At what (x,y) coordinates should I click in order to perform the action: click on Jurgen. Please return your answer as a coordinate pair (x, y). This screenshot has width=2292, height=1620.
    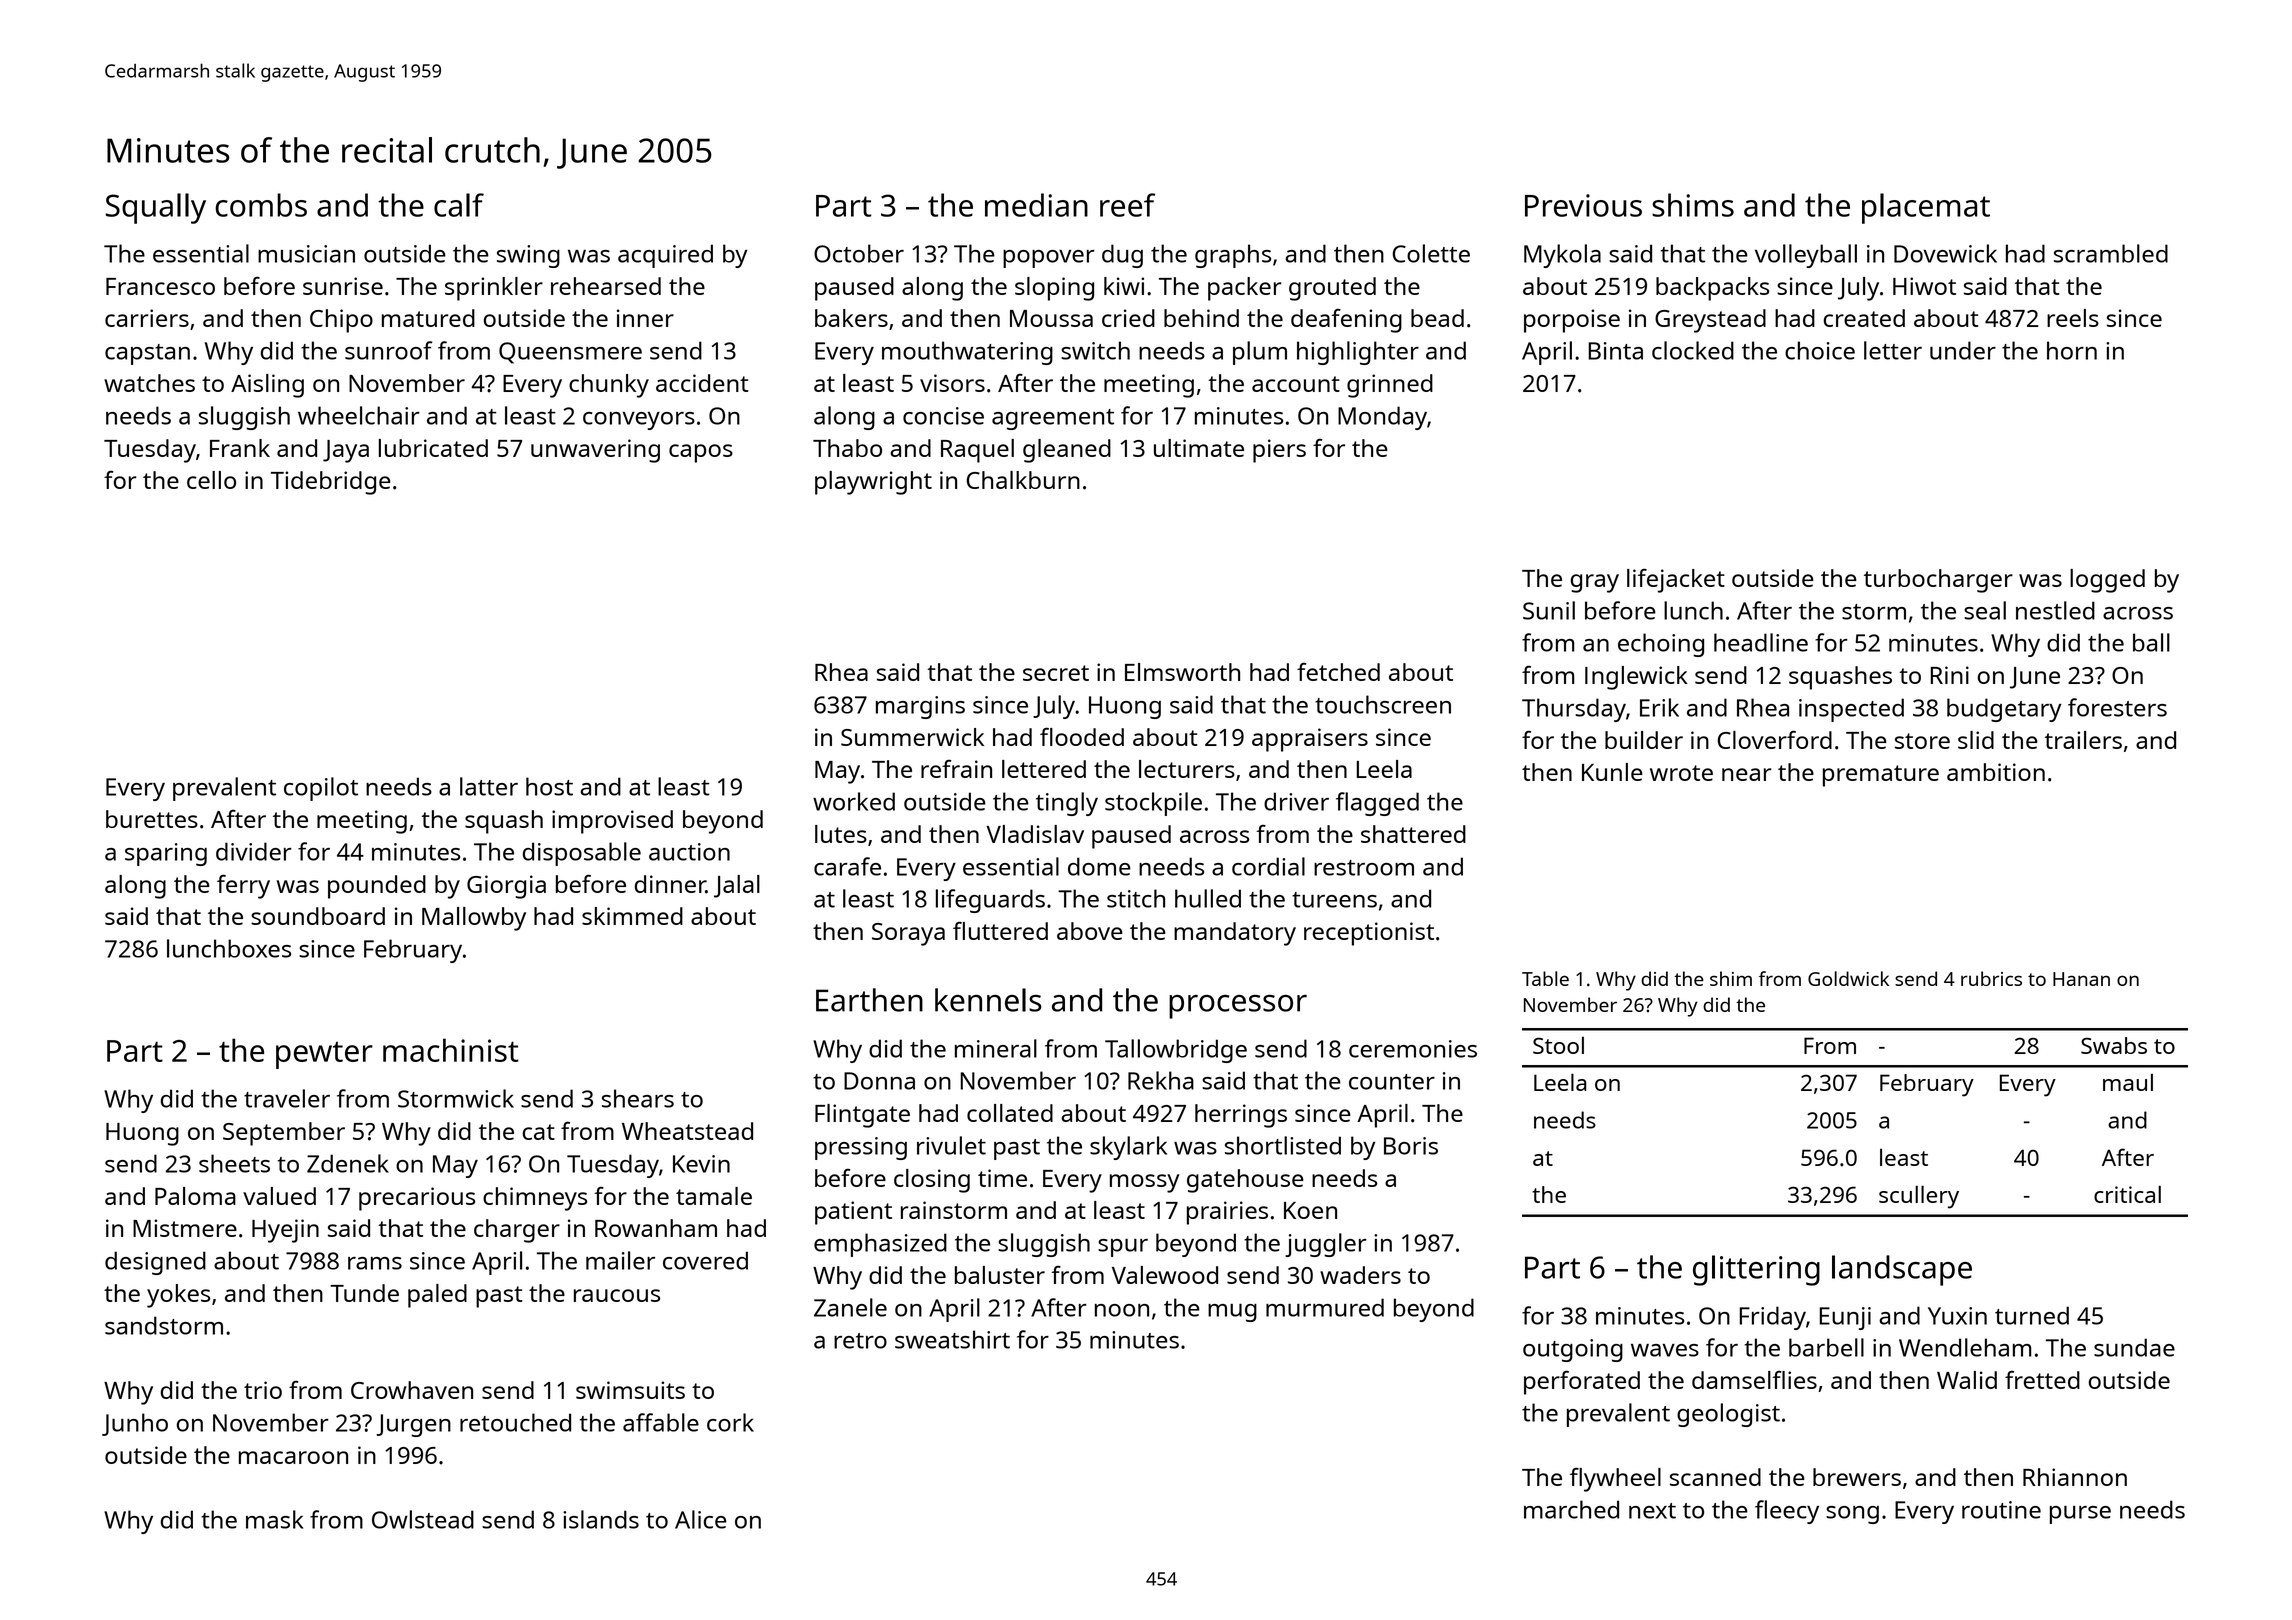
    Looking at the image, I should click on (414, 1425).
